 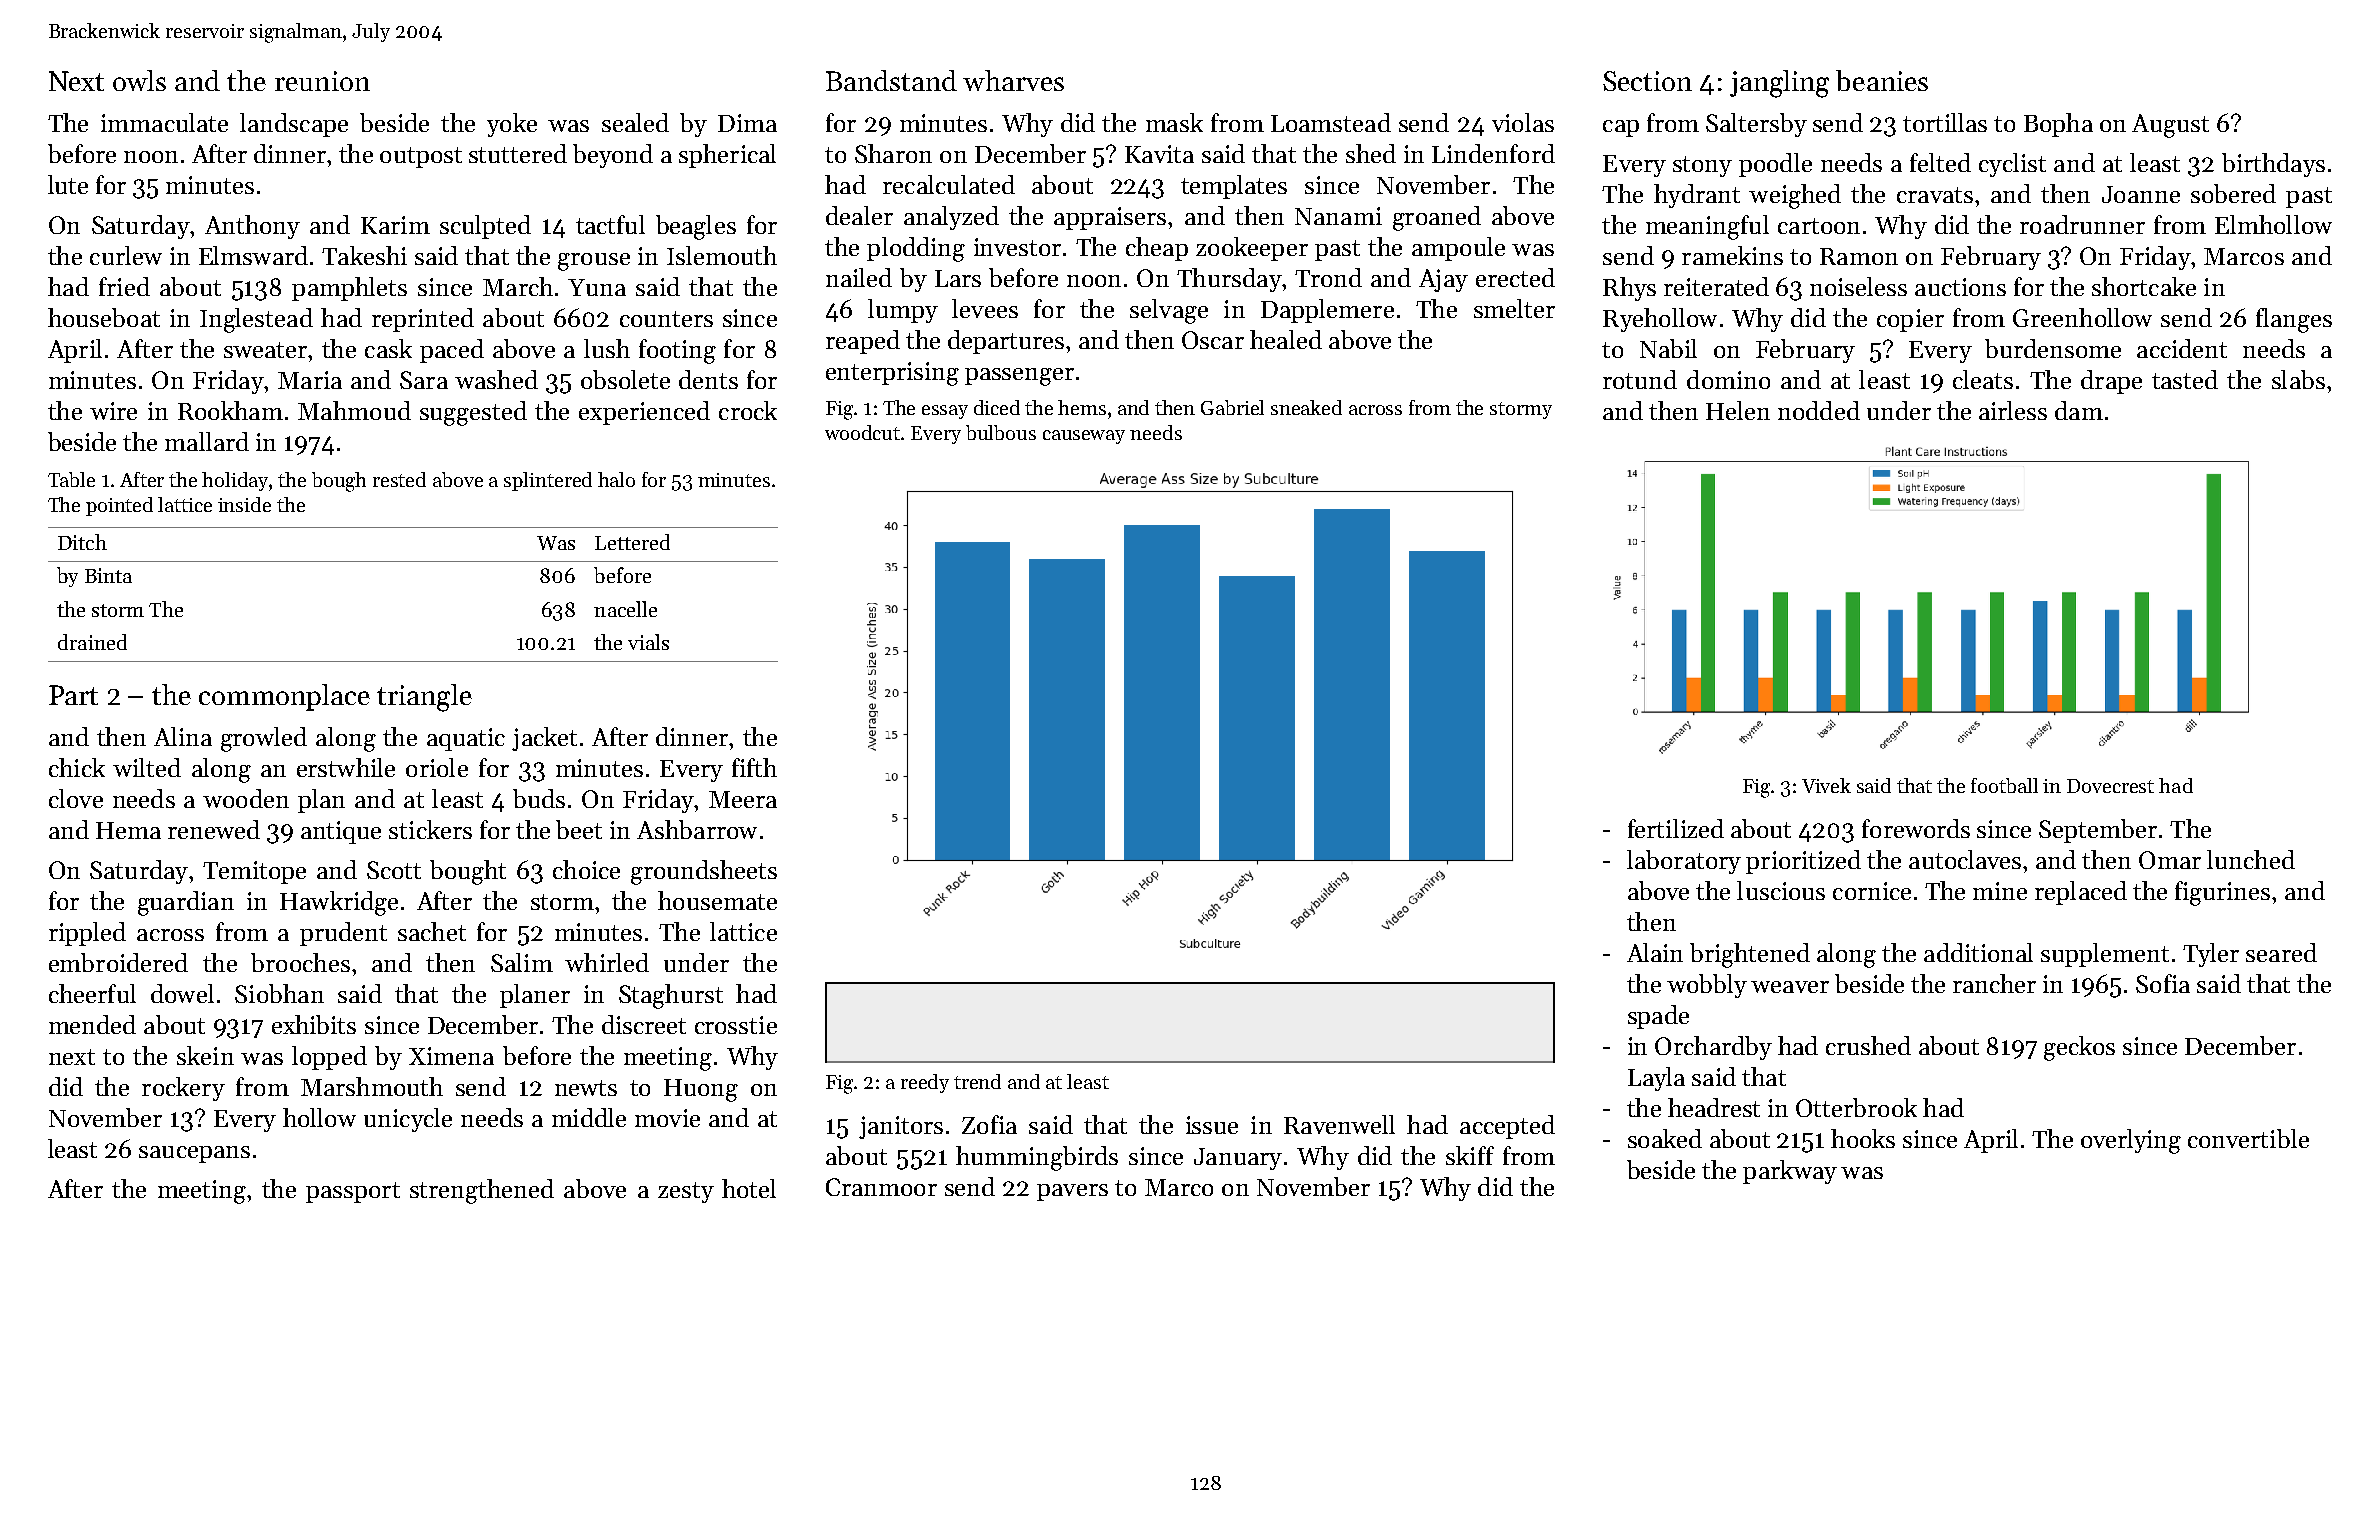 I want to click on Ditch, so click(x=82, y=542).
